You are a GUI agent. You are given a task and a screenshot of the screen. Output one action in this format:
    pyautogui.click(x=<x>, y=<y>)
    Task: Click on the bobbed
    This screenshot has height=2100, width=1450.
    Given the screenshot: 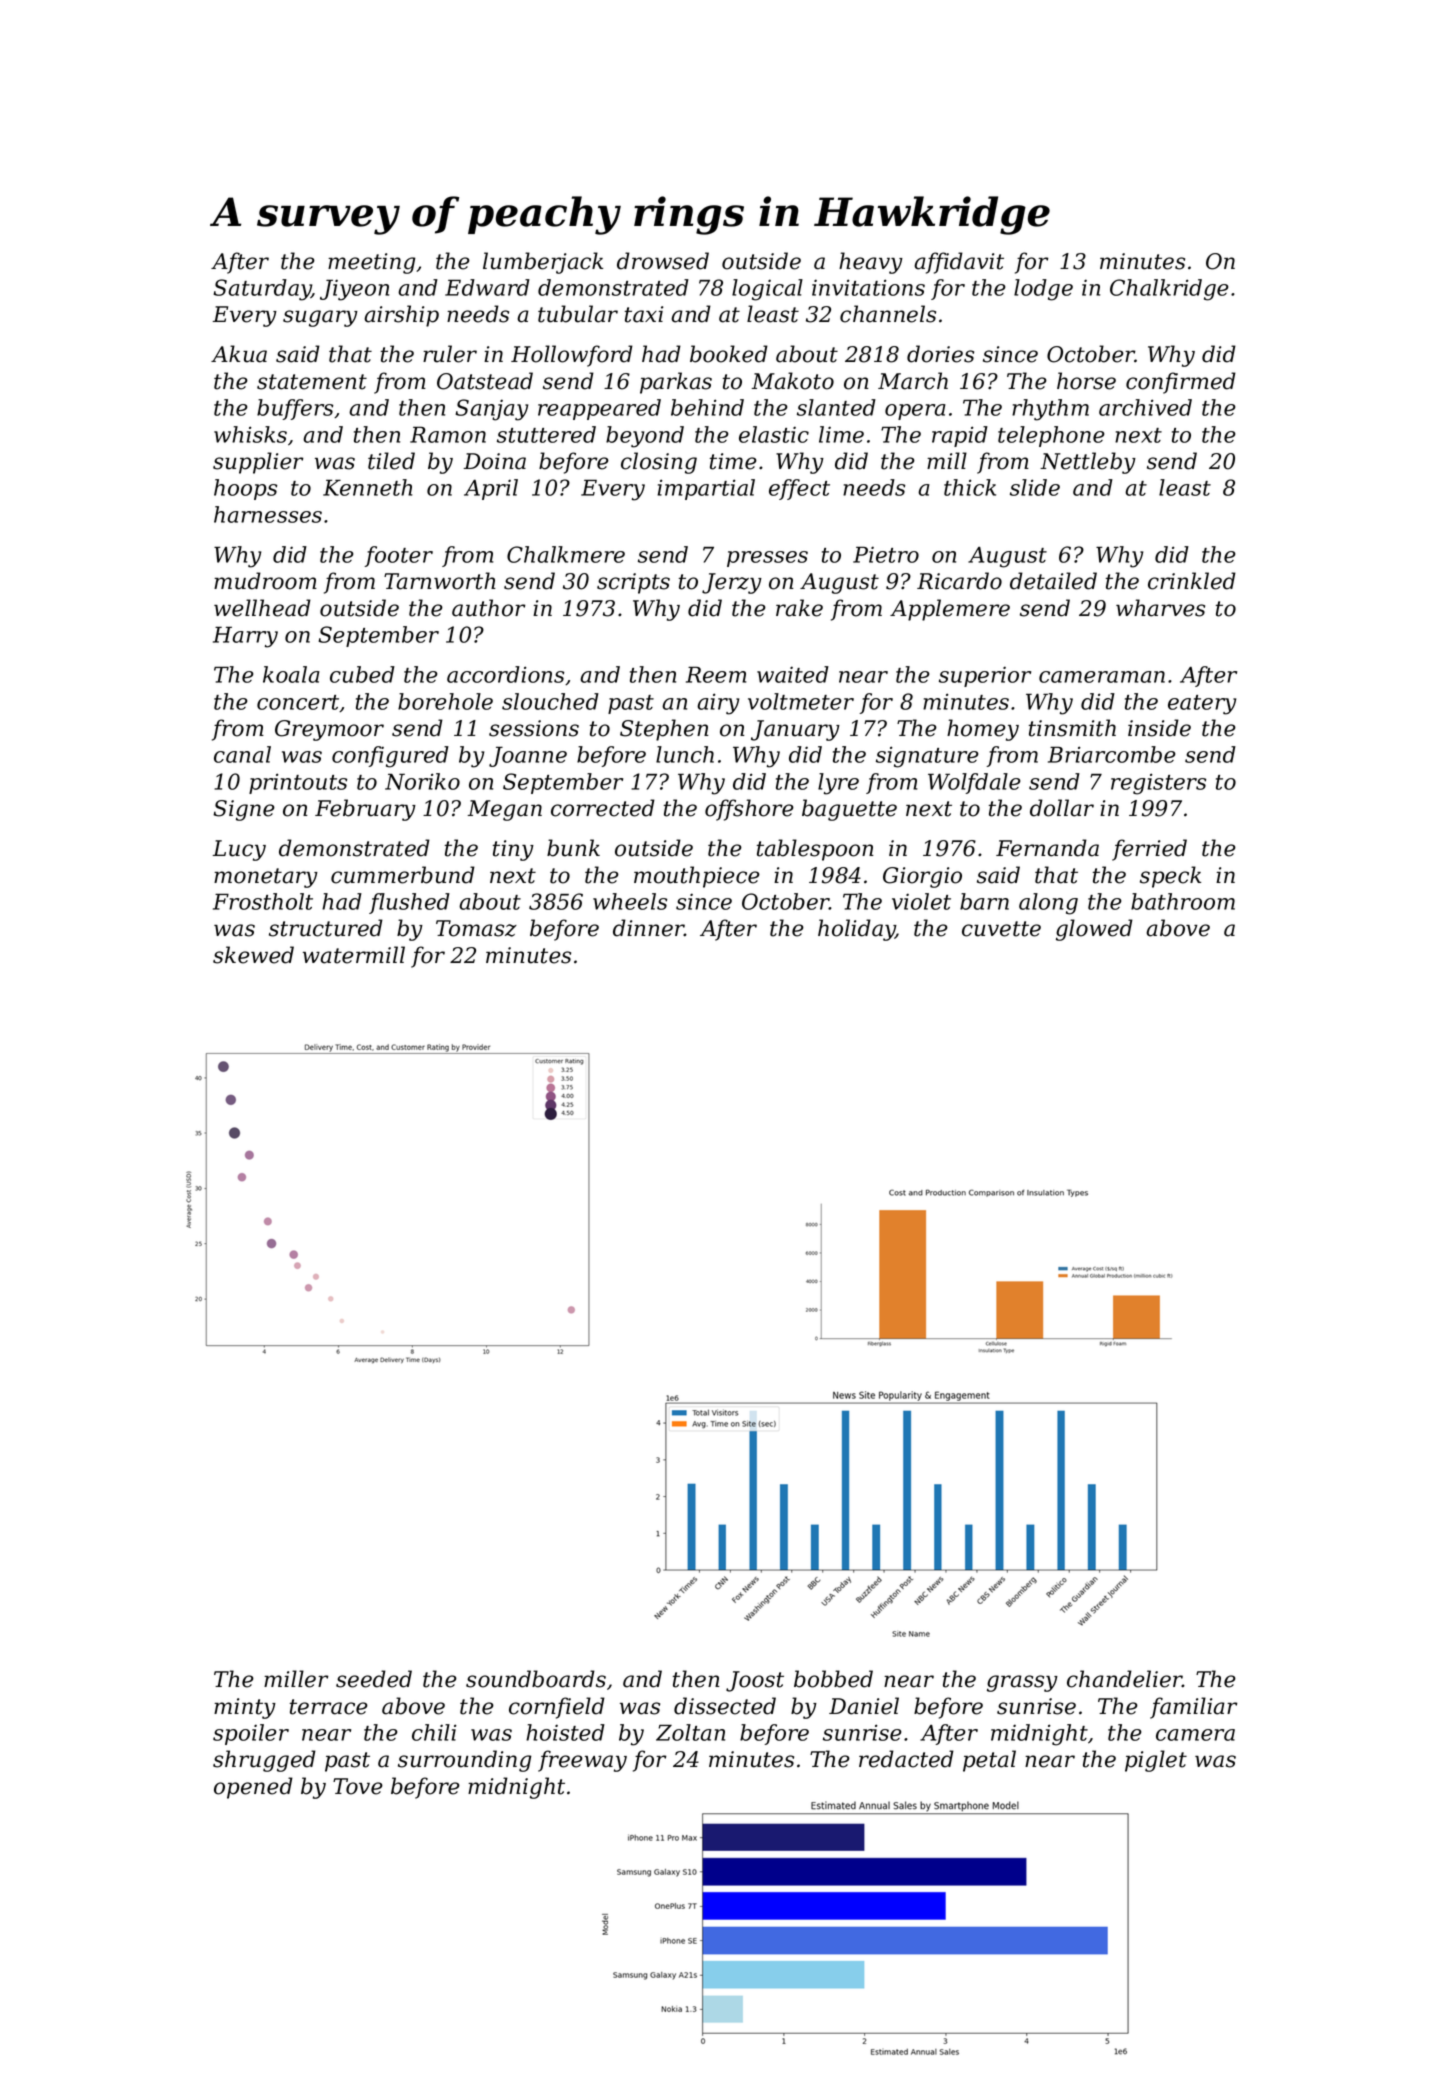 What is the action you would take?
    pyautogui.click(x=833, y=1679)
